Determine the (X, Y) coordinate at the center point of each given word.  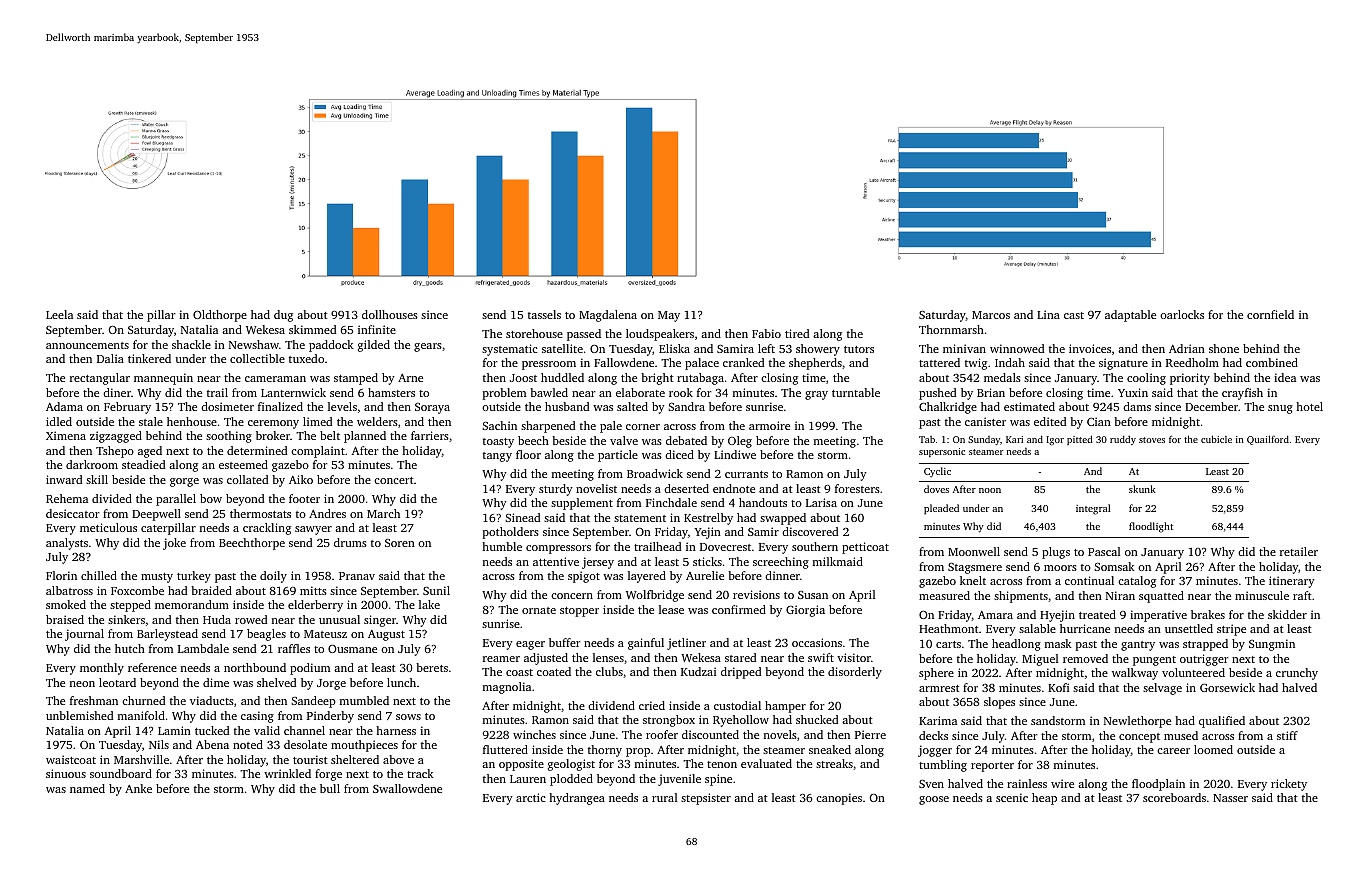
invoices (1090, 348)
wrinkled (287, 773)
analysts (67, 544)
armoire (769, 425)
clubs (609, 671)
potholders (510, 533)
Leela (59, 314)
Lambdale (203, 648)
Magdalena (608, 316)
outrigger (1204, 660)
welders (377, 421)
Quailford (1268, 440)
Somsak (1114, 566)
